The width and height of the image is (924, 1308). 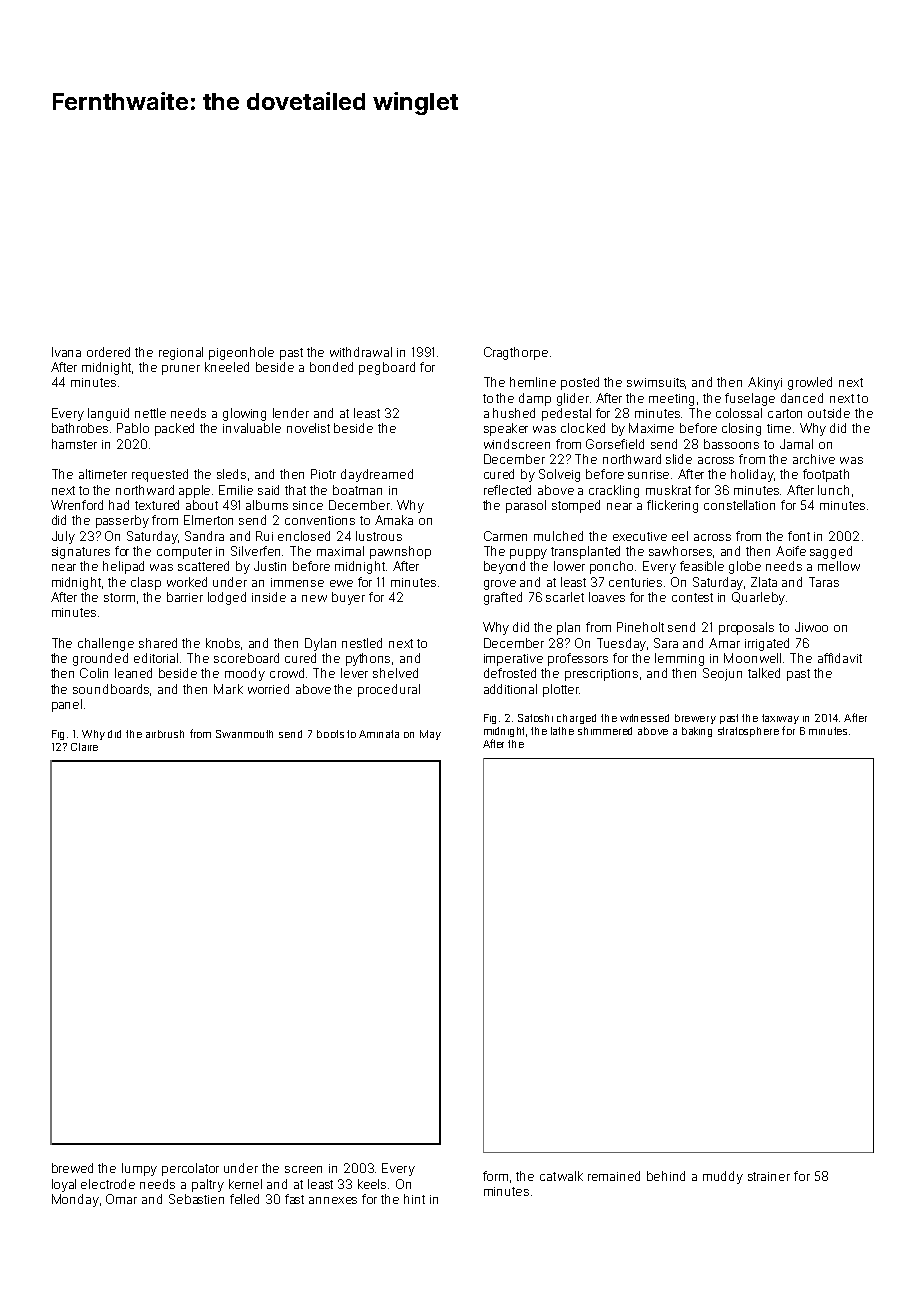 What do you see at coordinates (430, 735) in the image?
I see `May` at bounding box center [430, 735].
